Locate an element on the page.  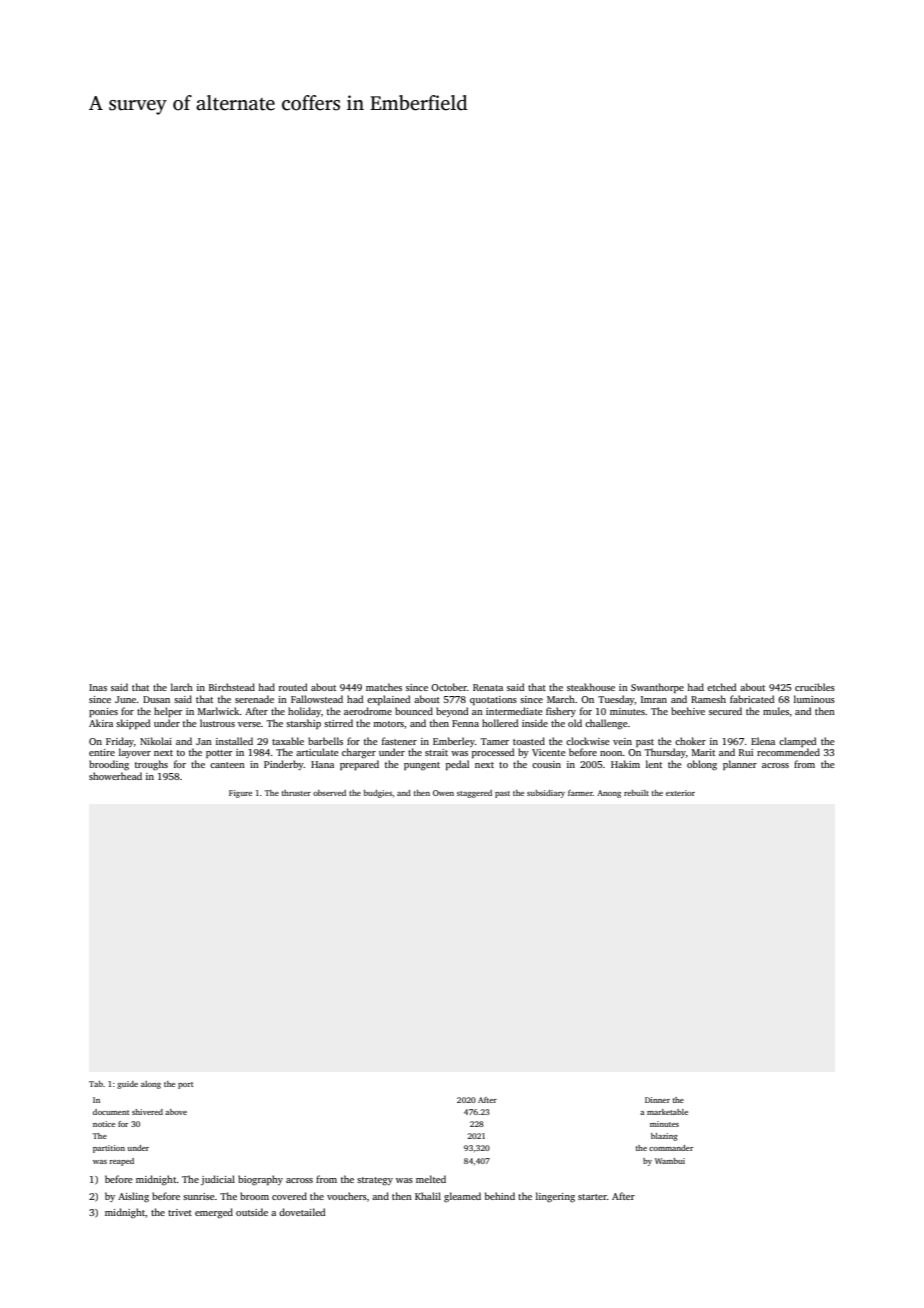
port is located at coordinates (185, 1085).
